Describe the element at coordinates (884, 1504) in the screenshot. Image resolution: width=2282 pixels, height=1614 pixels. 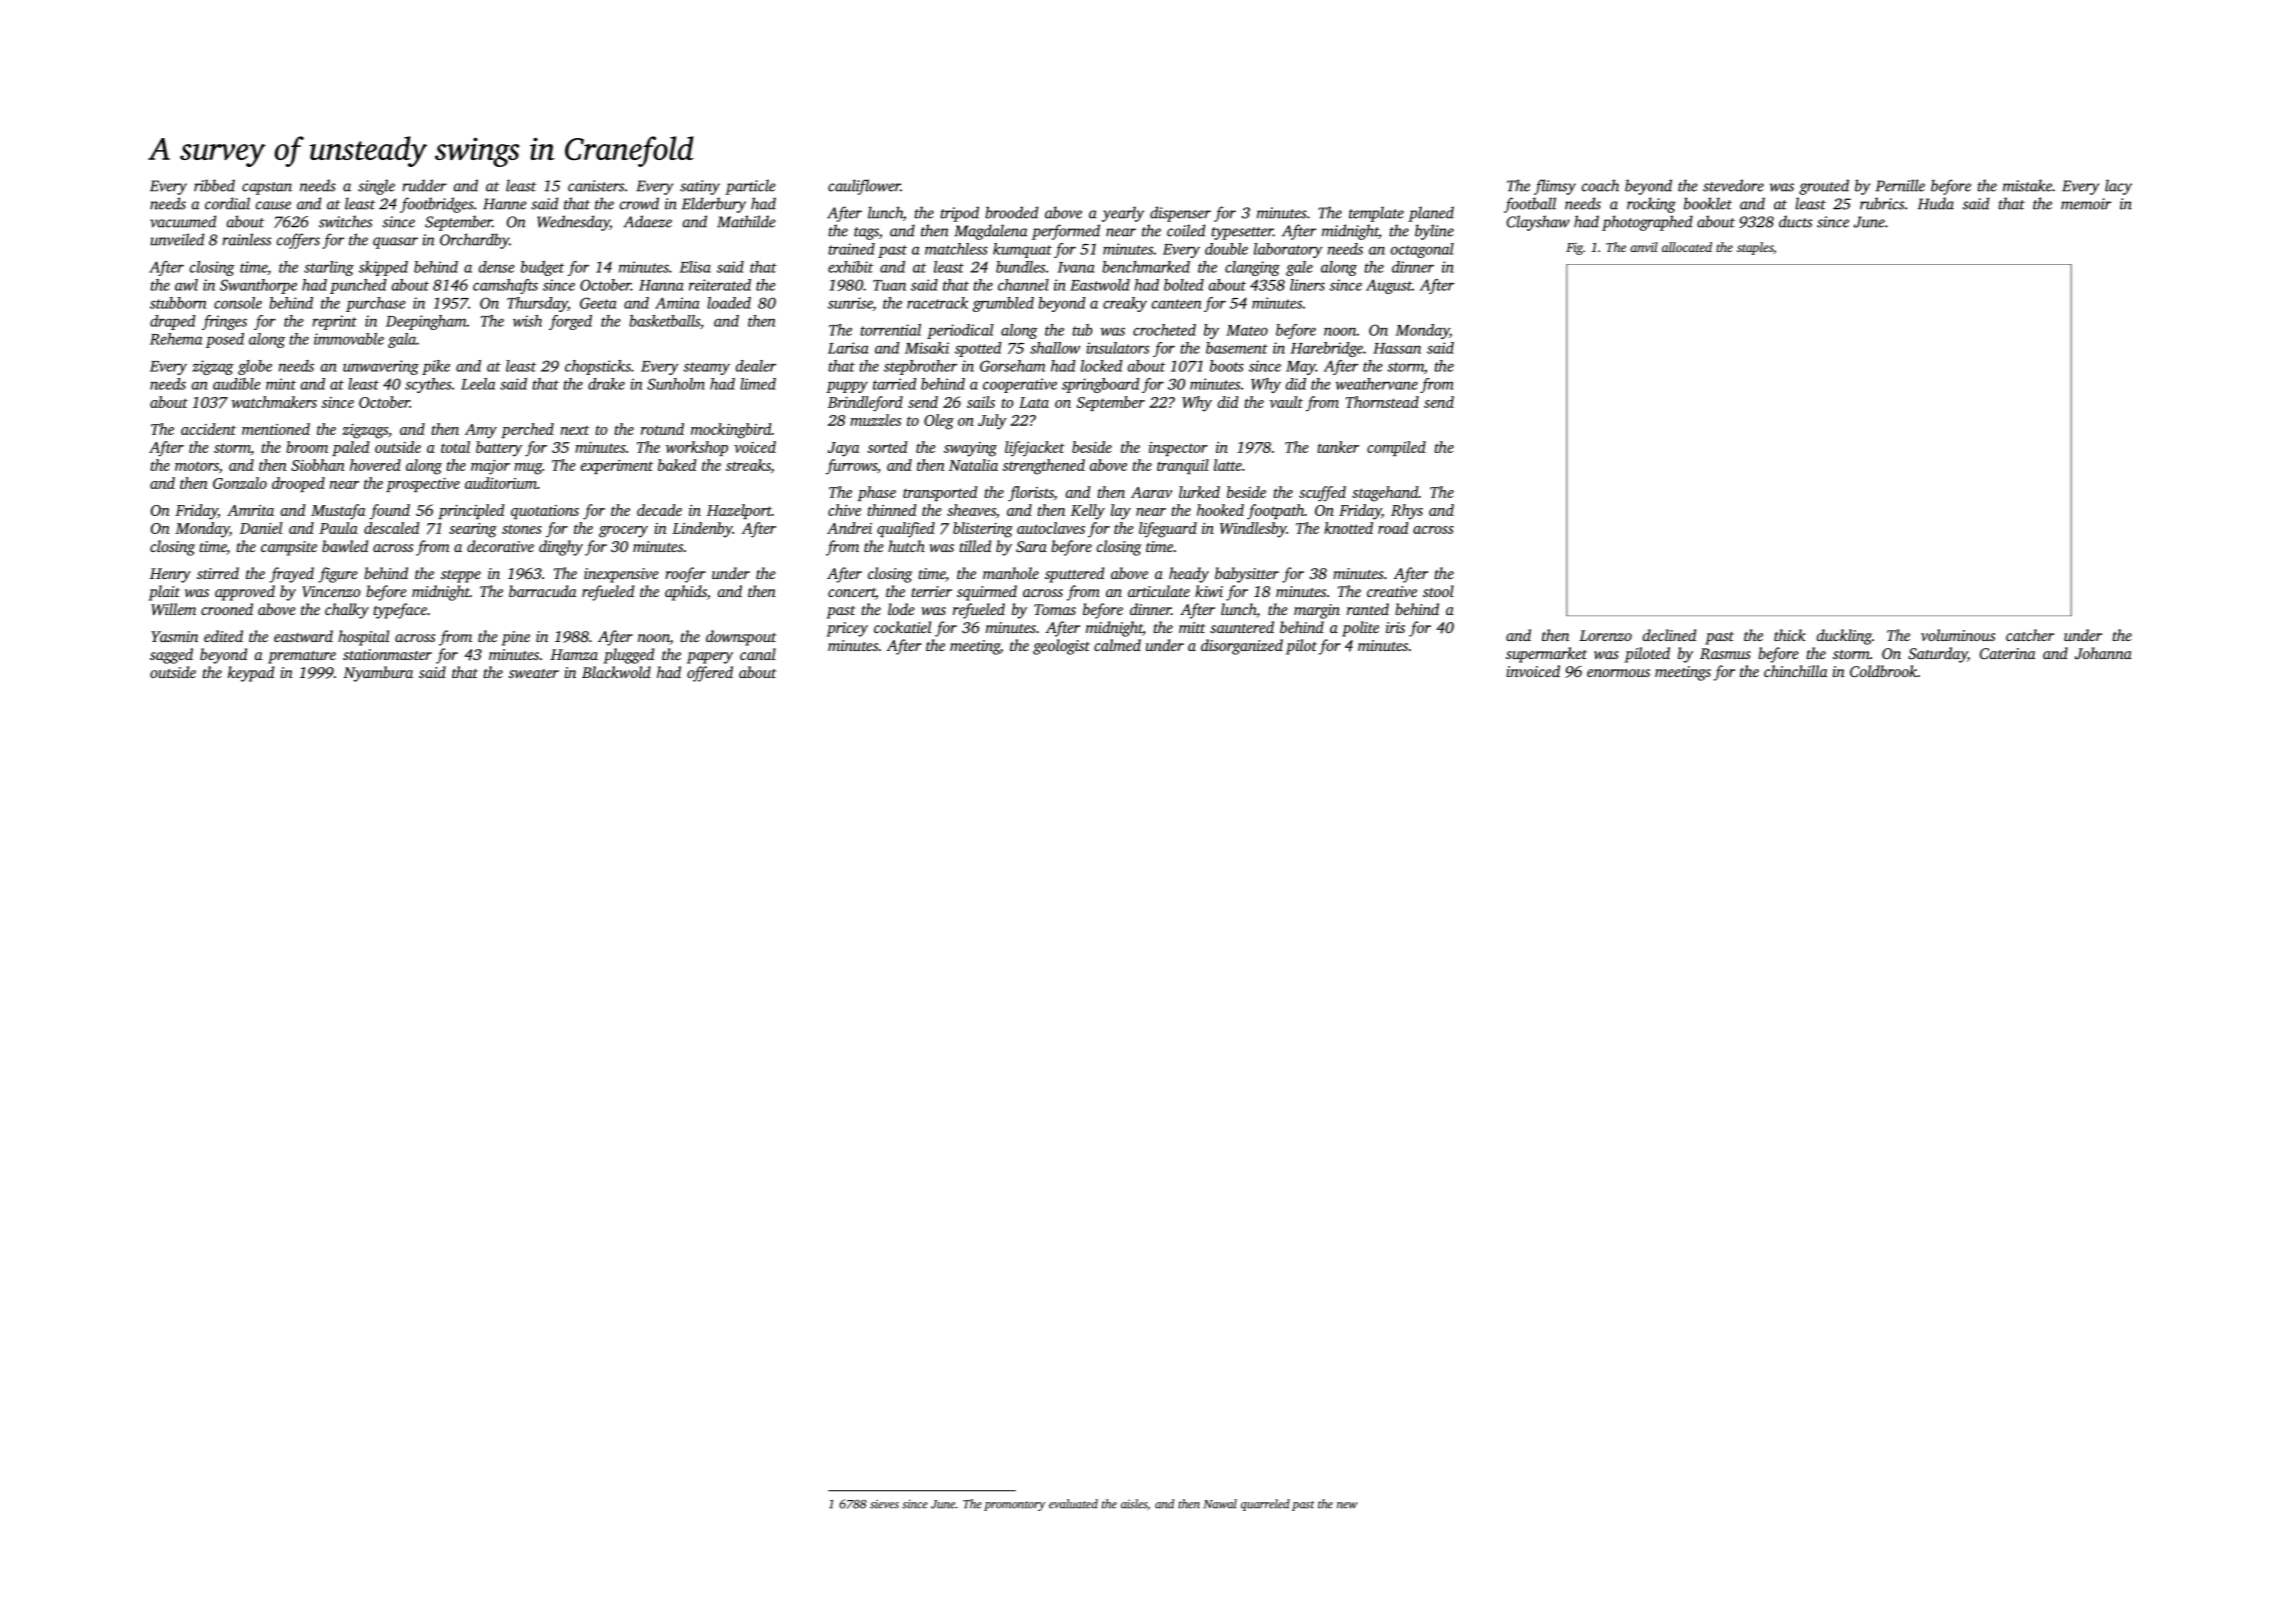
I see `sieves` at that location.
